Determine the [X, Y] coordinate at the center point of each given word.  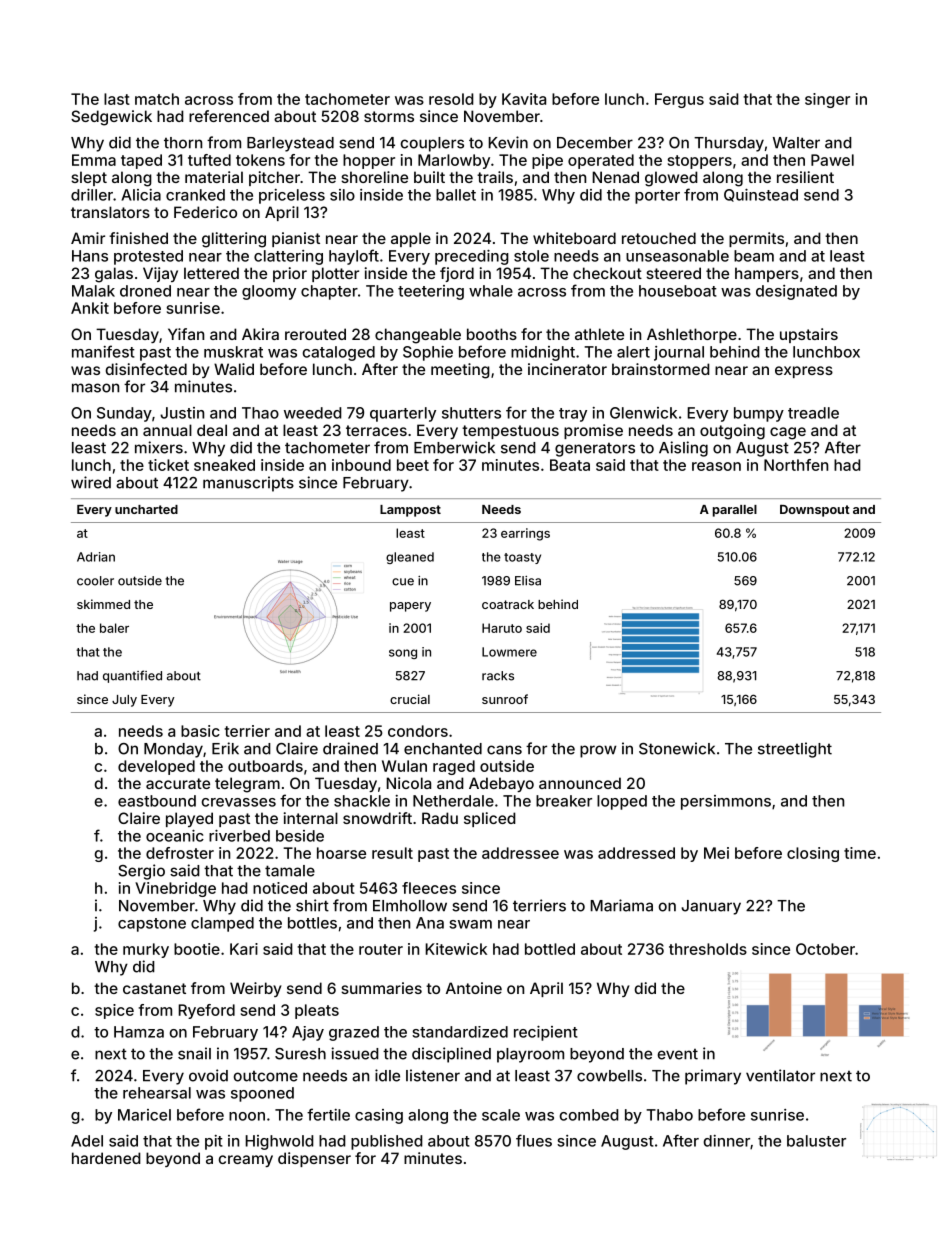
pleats [317, 1011]
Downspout [815, 510]
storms [389, 116]
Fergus [679, 100]
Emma [94, 160]
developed [156, 767]
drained [350, 748]
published [387, 1142]
